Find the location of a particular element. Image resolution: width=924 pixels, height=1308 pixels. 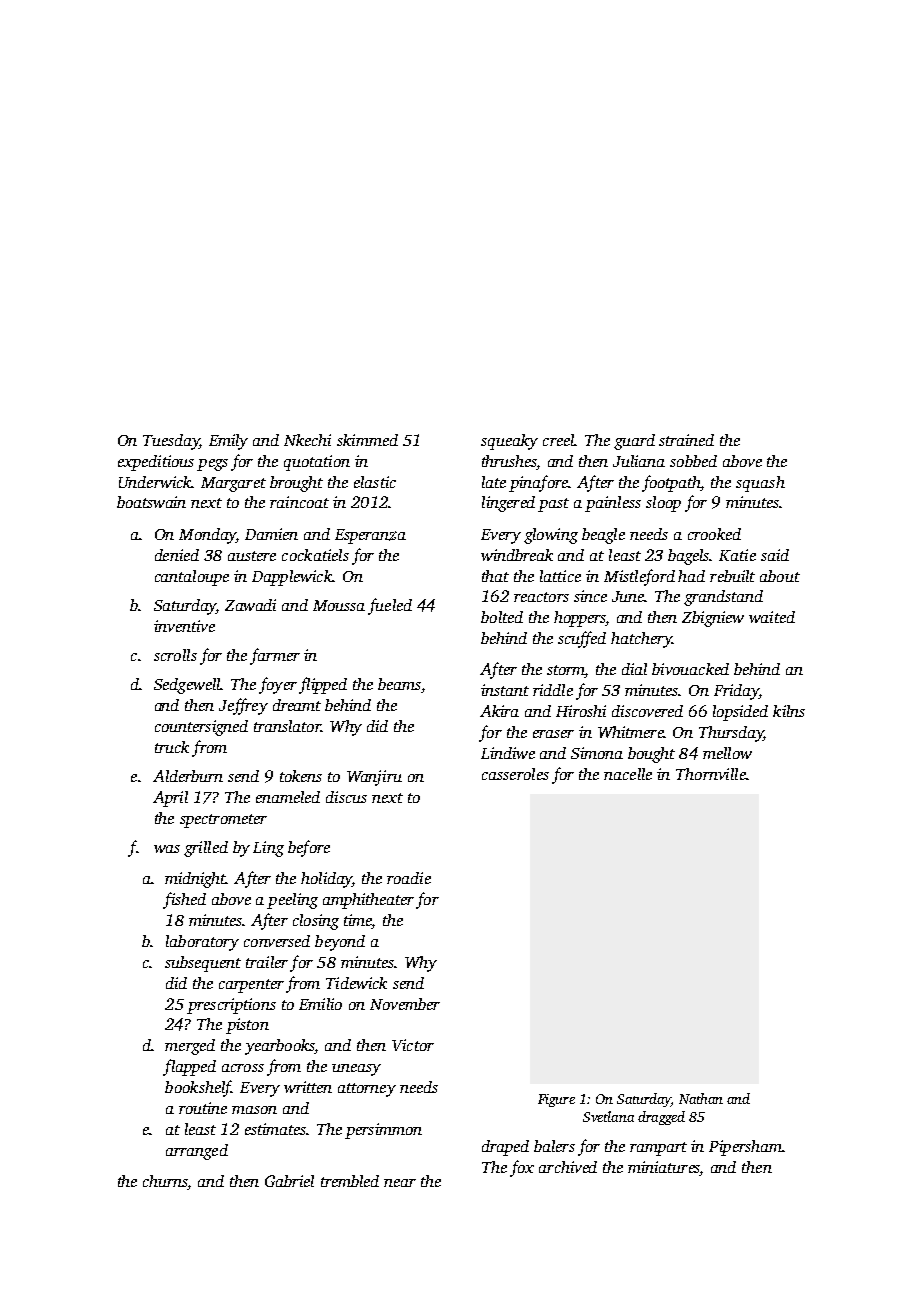

squeaky is located at coordinates (509, 442).
